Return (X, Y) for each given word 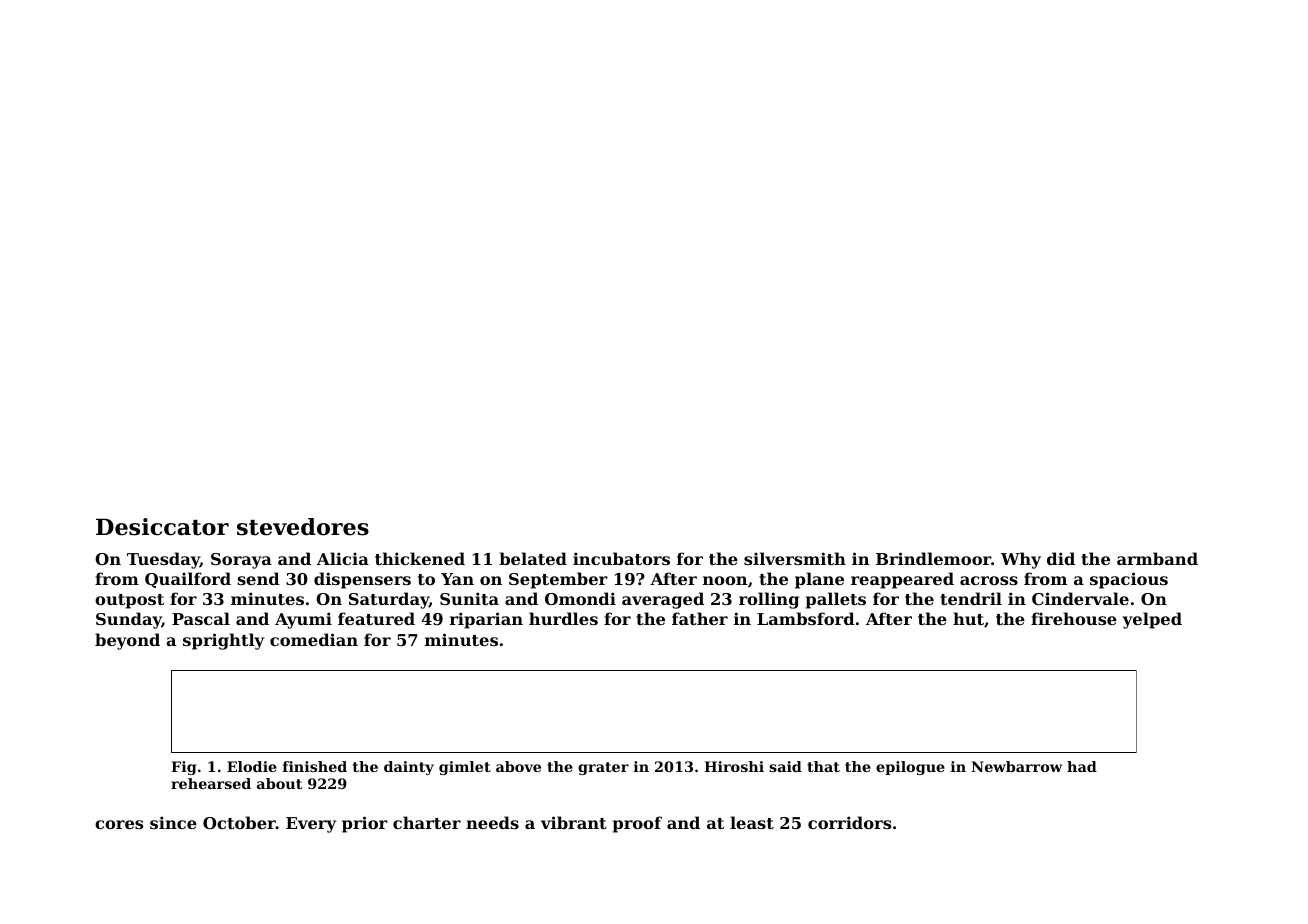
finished (315, 766)
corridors (849, 822)
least (752, 822)
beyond (127, 641)
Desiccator (162, 527)
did (1061, 558)
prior (365, 824)
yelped (1152, 620)
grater (603, 768)
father (700, 618)
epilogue (910, 768)
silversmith (795, 558)
